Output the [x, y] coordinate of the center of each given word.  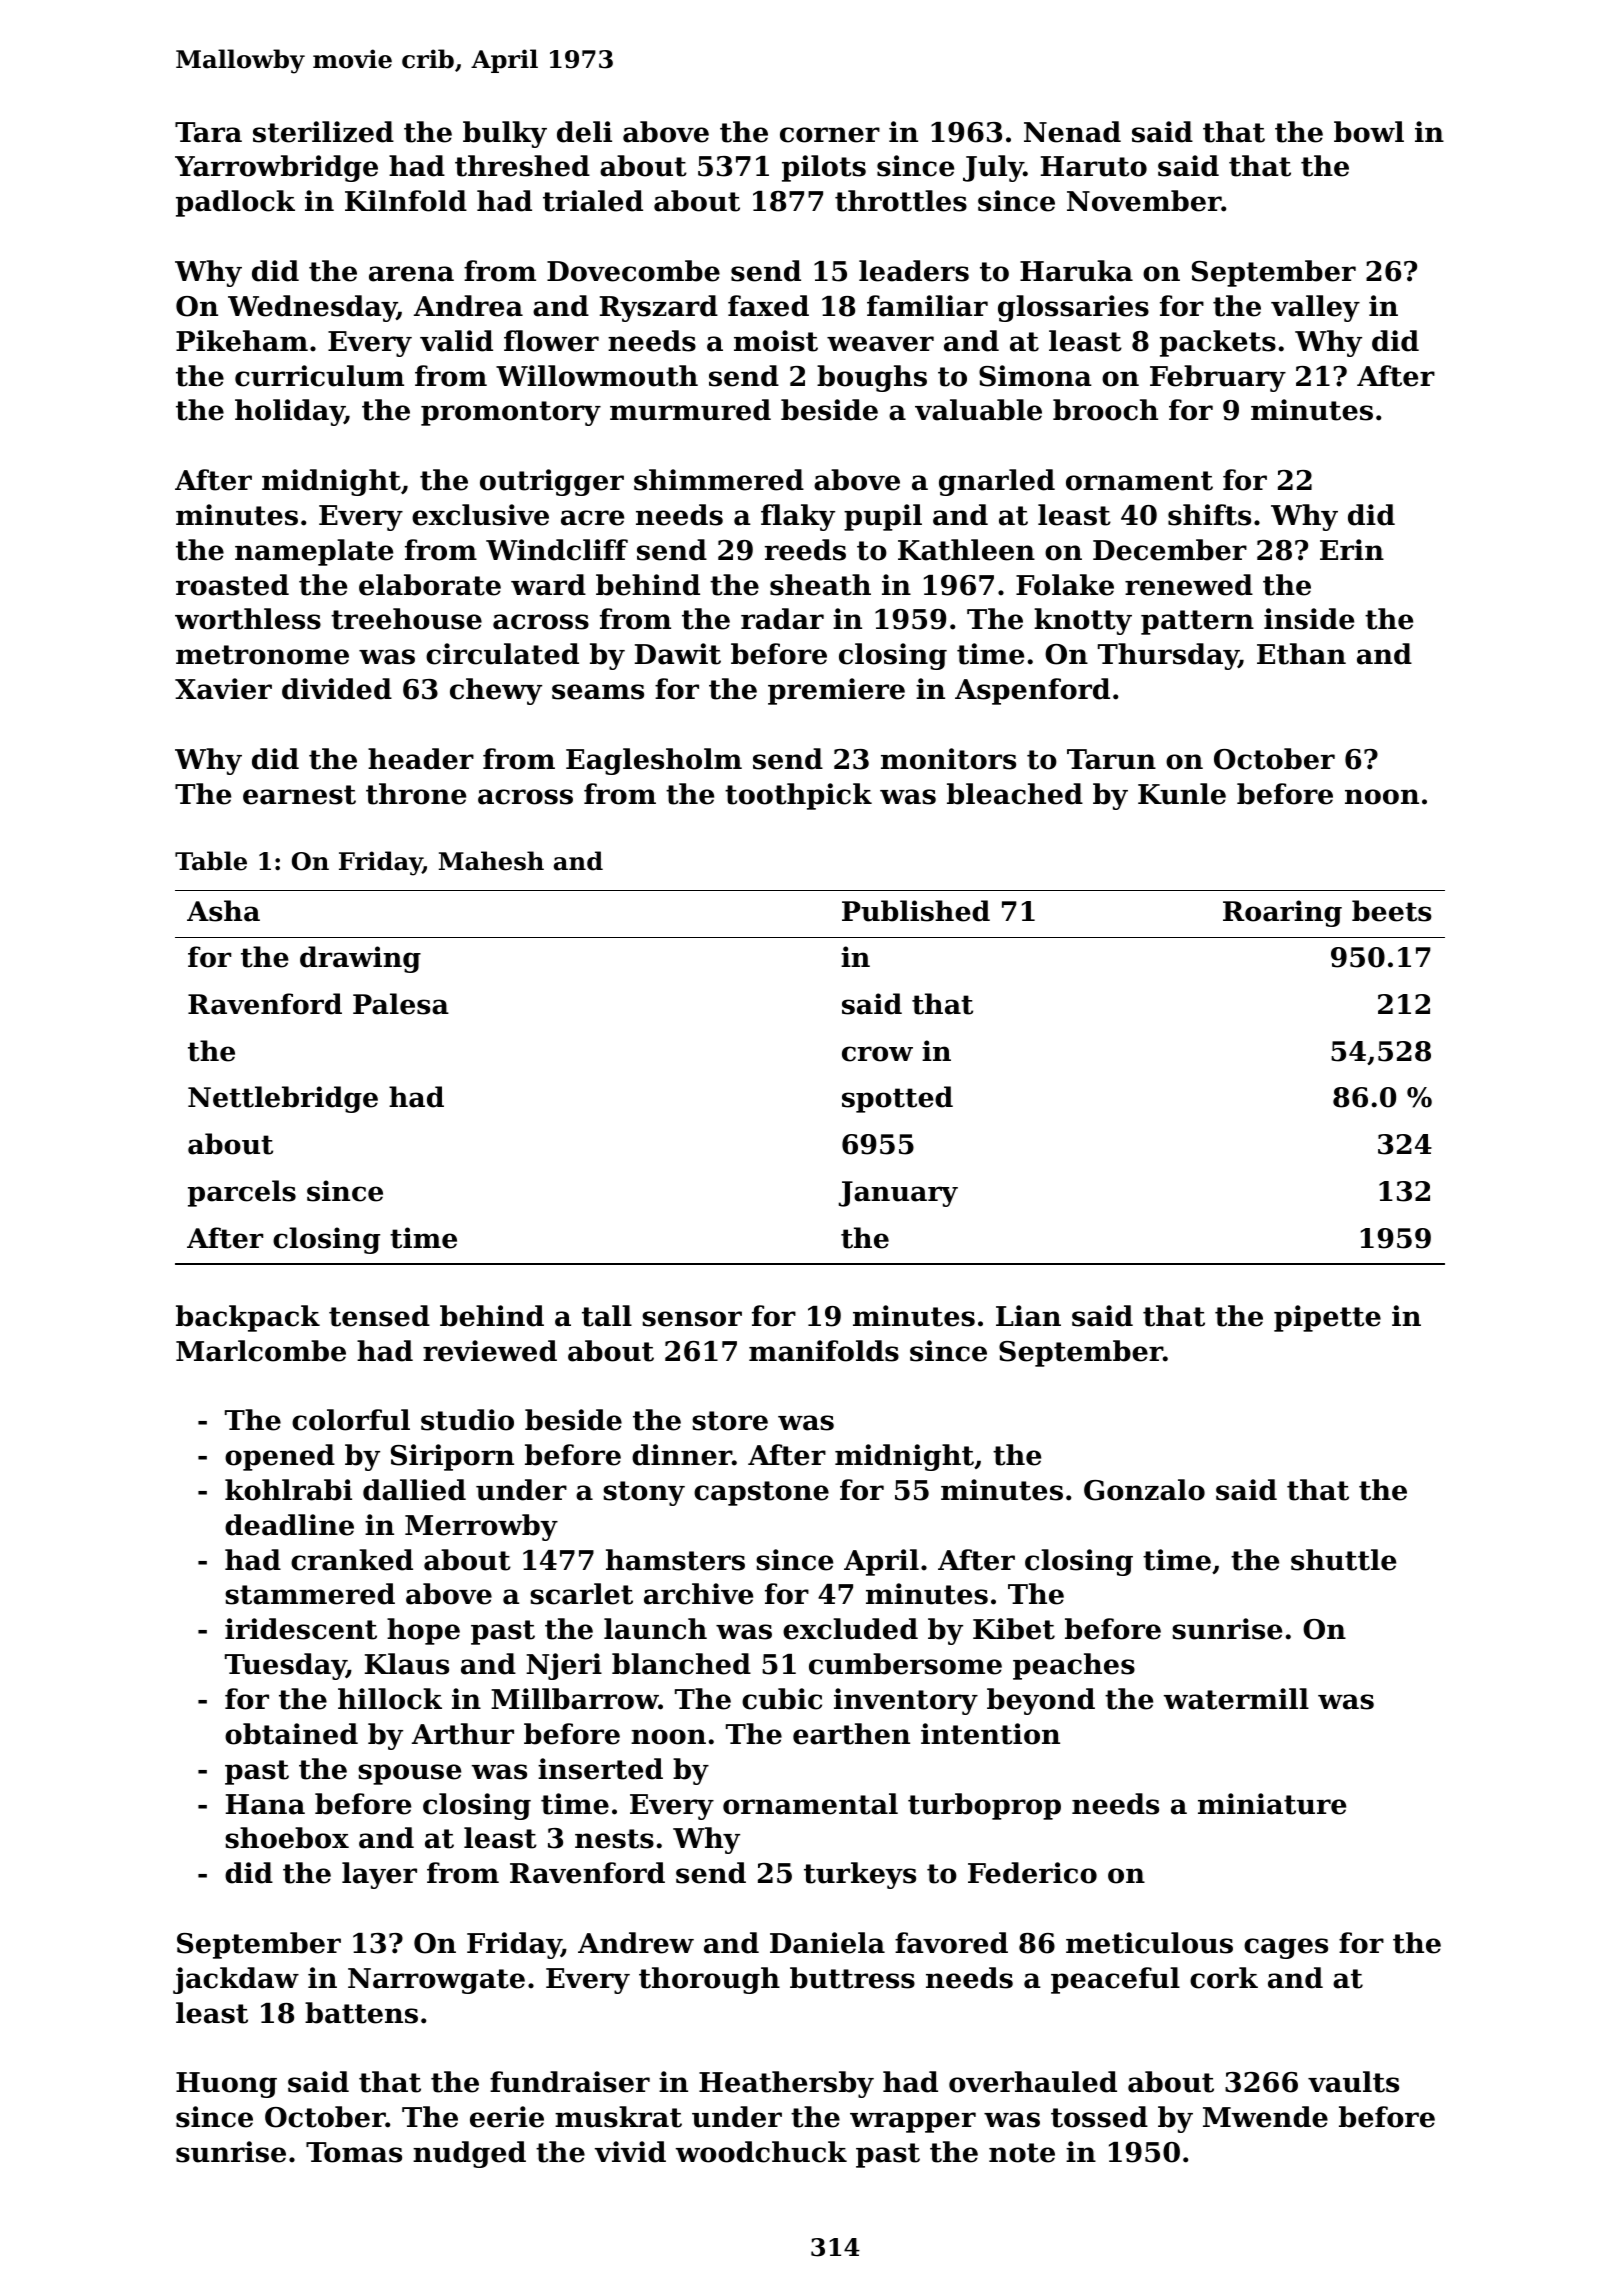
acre [592, 518]
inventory [906, 1701]
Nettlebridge [283, 1099]
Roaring [1282, 913]
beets [1392, 911]
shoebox [287, 1838]
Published [916, 911]
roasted [232, 585]
